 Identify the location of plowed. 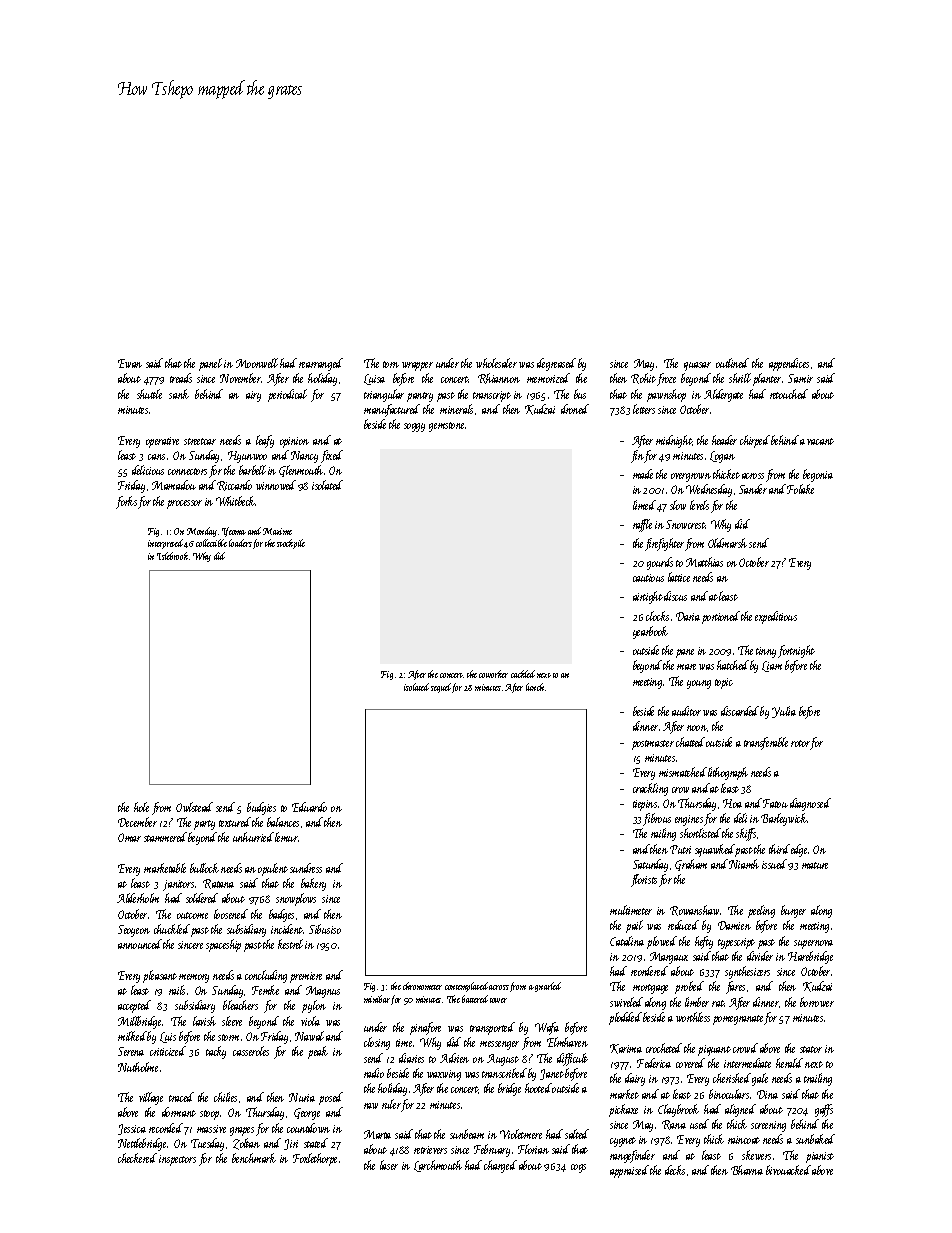
(662, 942).
